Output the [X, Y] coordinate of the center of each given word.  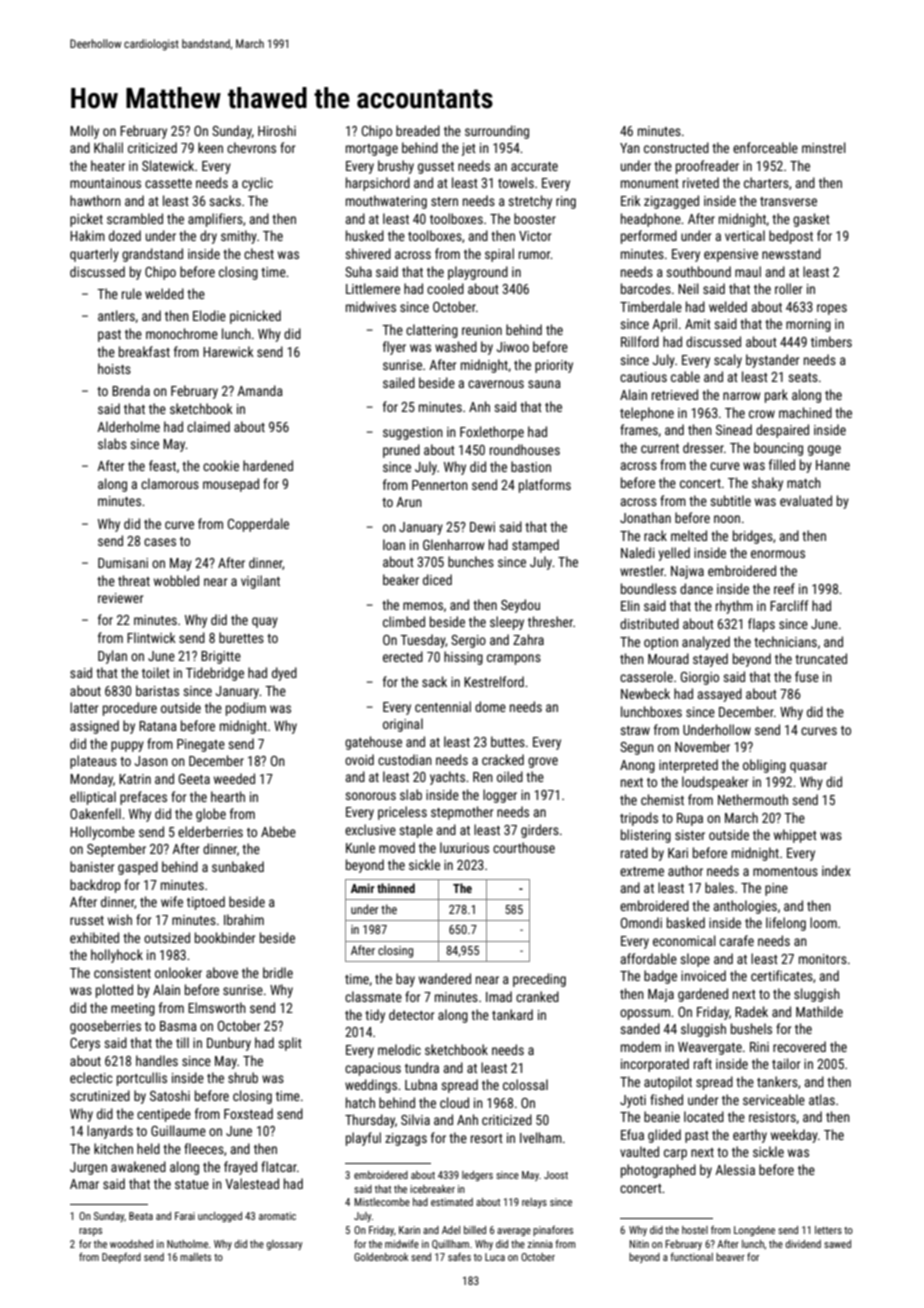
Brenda [131, 390]
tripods [639, 819]
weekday [794, 1136]
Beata [141, 1216]
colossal [525, 1084]
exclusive [370, 829]
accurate [534, 166]
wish [120, 919]
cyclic [257, 184]
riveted [701, 182]
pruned [401, 451]
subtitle [730, 500]
